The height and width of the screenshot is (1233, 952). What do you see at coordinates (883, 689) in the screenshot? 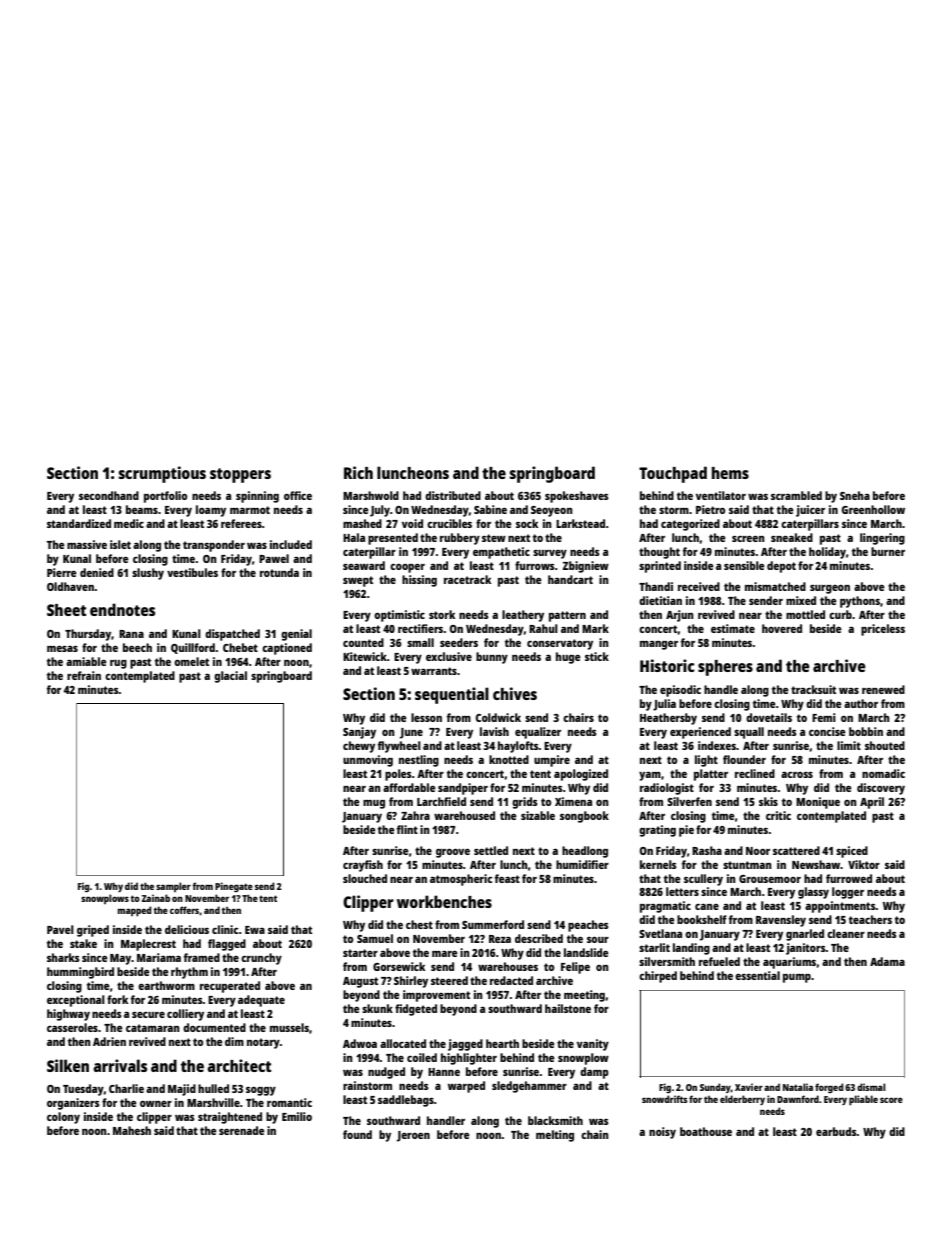
I see `renewed` at bounding box center [883, 689].
